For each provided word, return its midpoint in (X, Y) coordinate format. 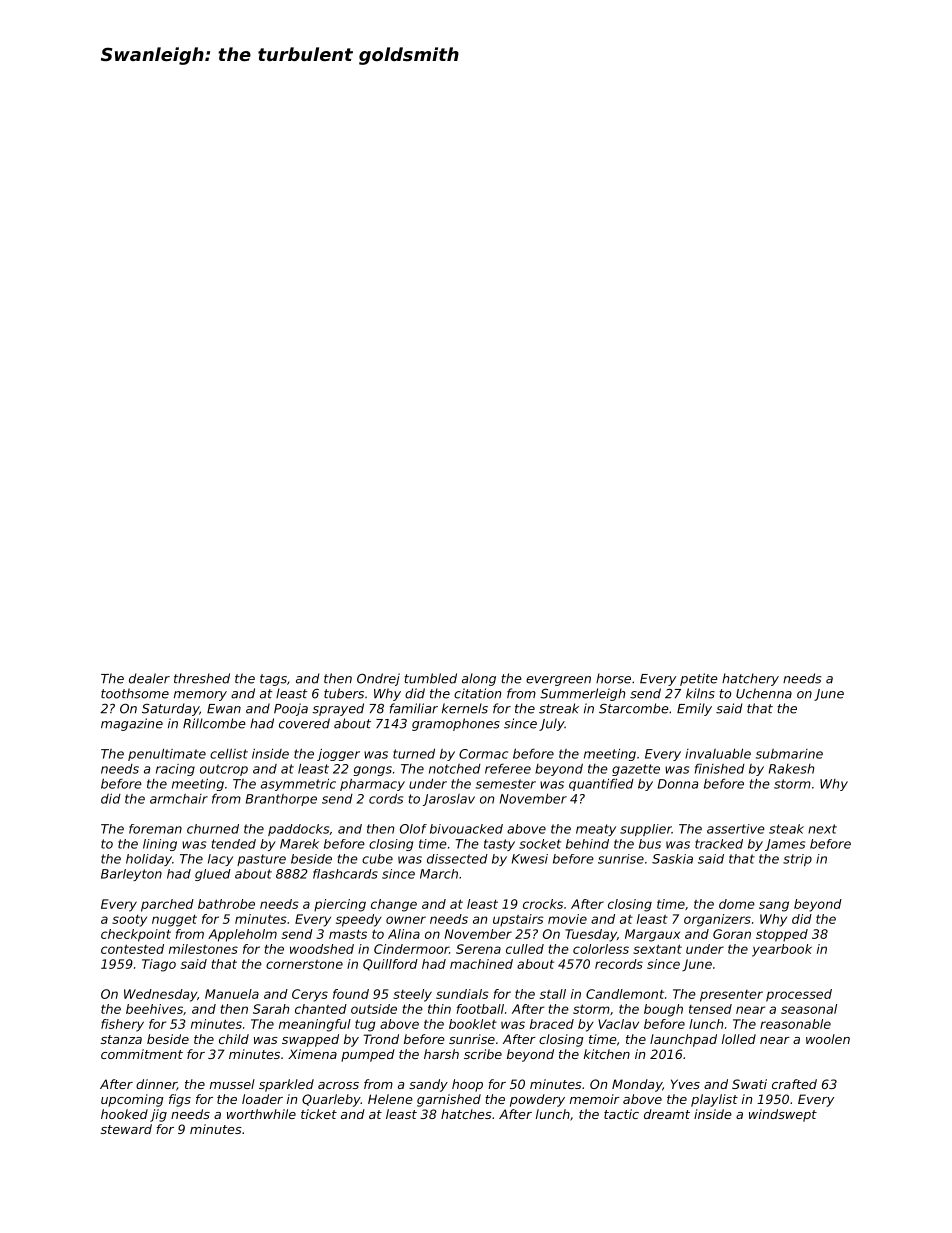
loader (262, 1099)
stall (553, 994)
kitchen (607, 1054)
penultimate (167, 755)
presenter (731, 996)
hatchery (750, 679)
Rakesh (791, 769)
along (479, 679)
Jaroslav (449, 800)
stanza (121, 1039)
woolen (828, 1039)
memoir (595, 1099)
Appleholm (242, 935)
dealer (149, 678)
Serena (478, 949)
